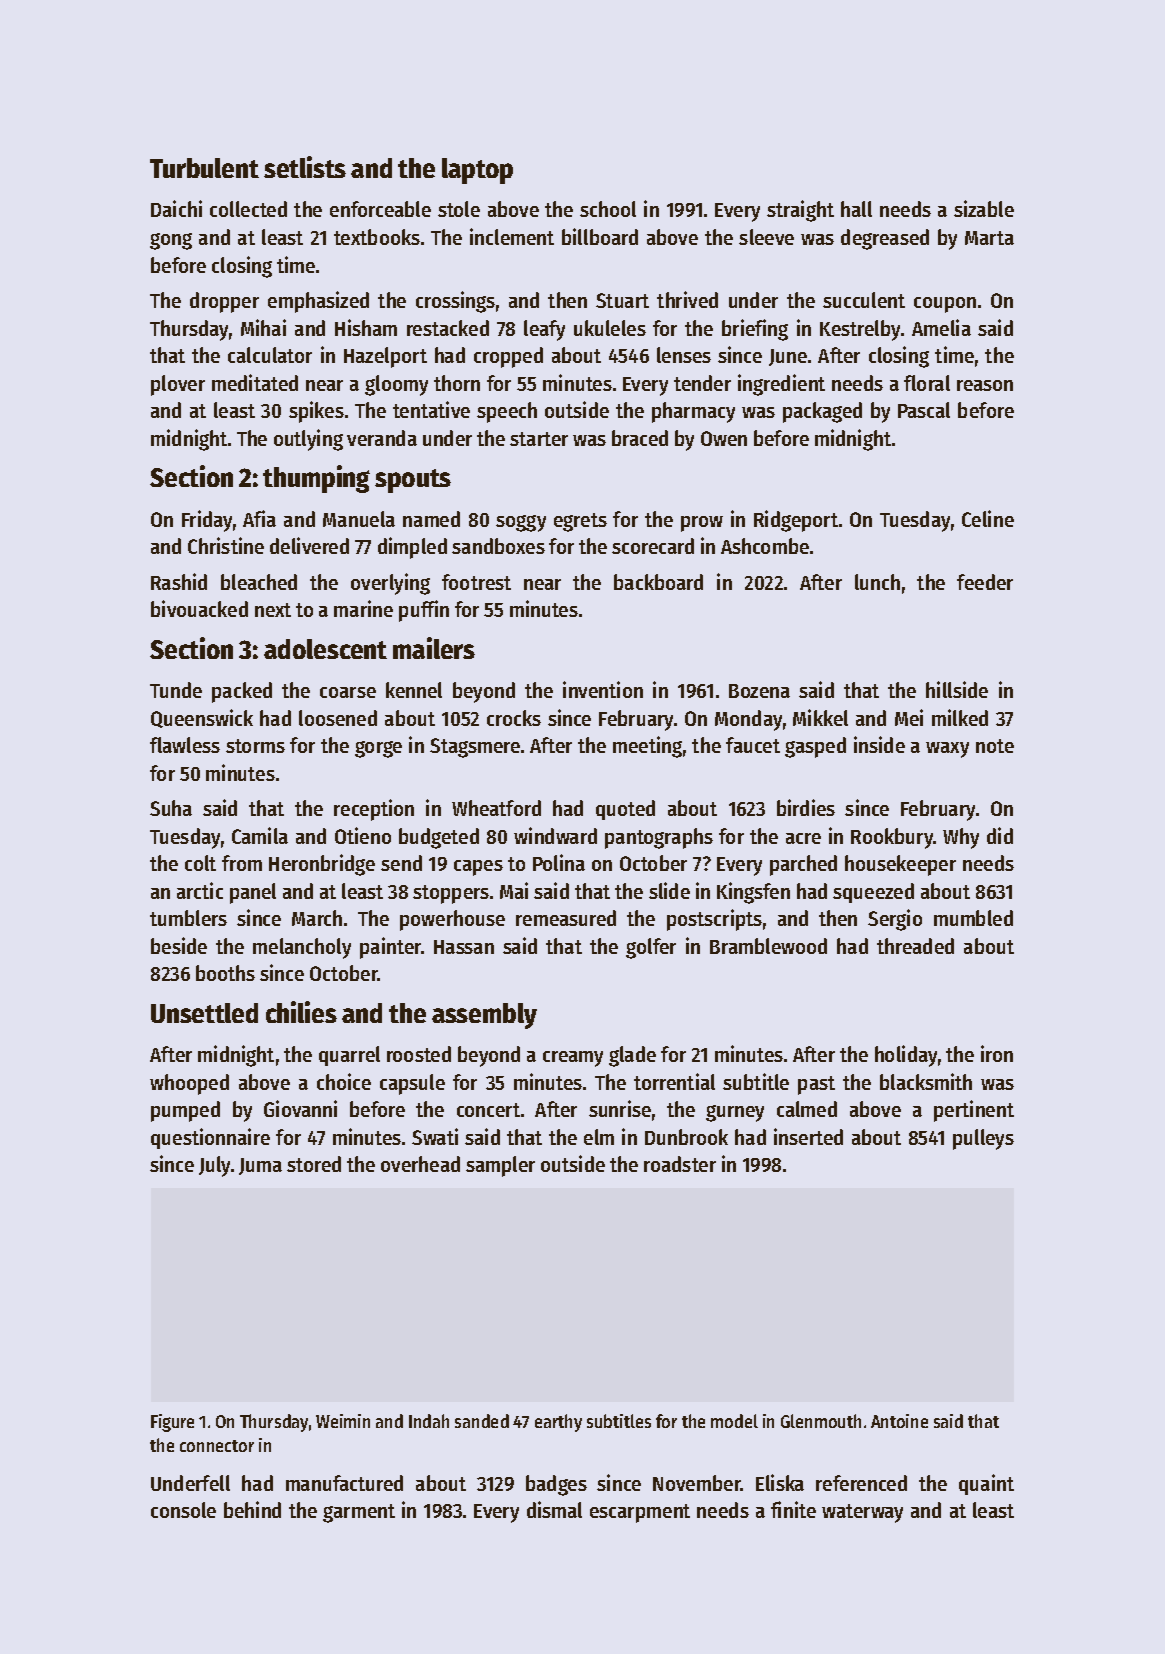  Describe the element at coordinates (214, 1166) in the screenshot. I see `July` at that location.
